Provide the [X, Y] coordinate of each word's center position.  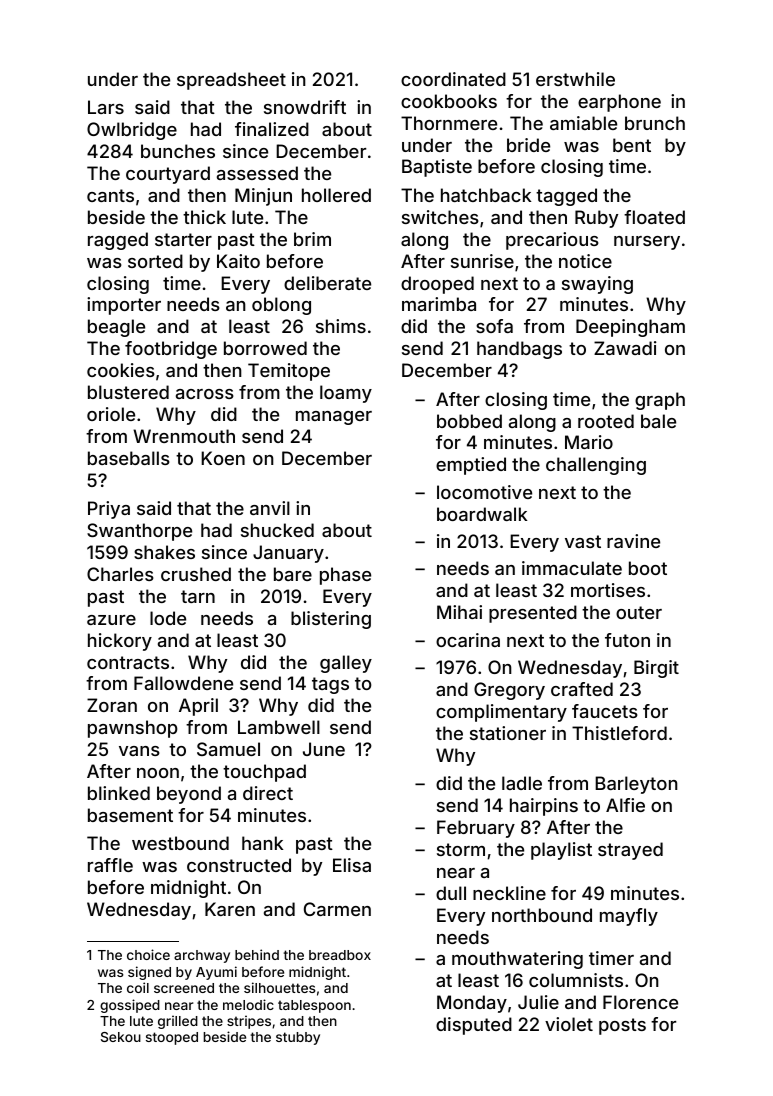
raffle [110, 865]
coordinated [453, 79]
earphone [619, 103]
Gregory [509, 691]
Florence [640, 1002]
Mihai [459, 612]
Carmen [337, 909]
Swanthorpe [139, 532]
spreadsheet [231, 81]
